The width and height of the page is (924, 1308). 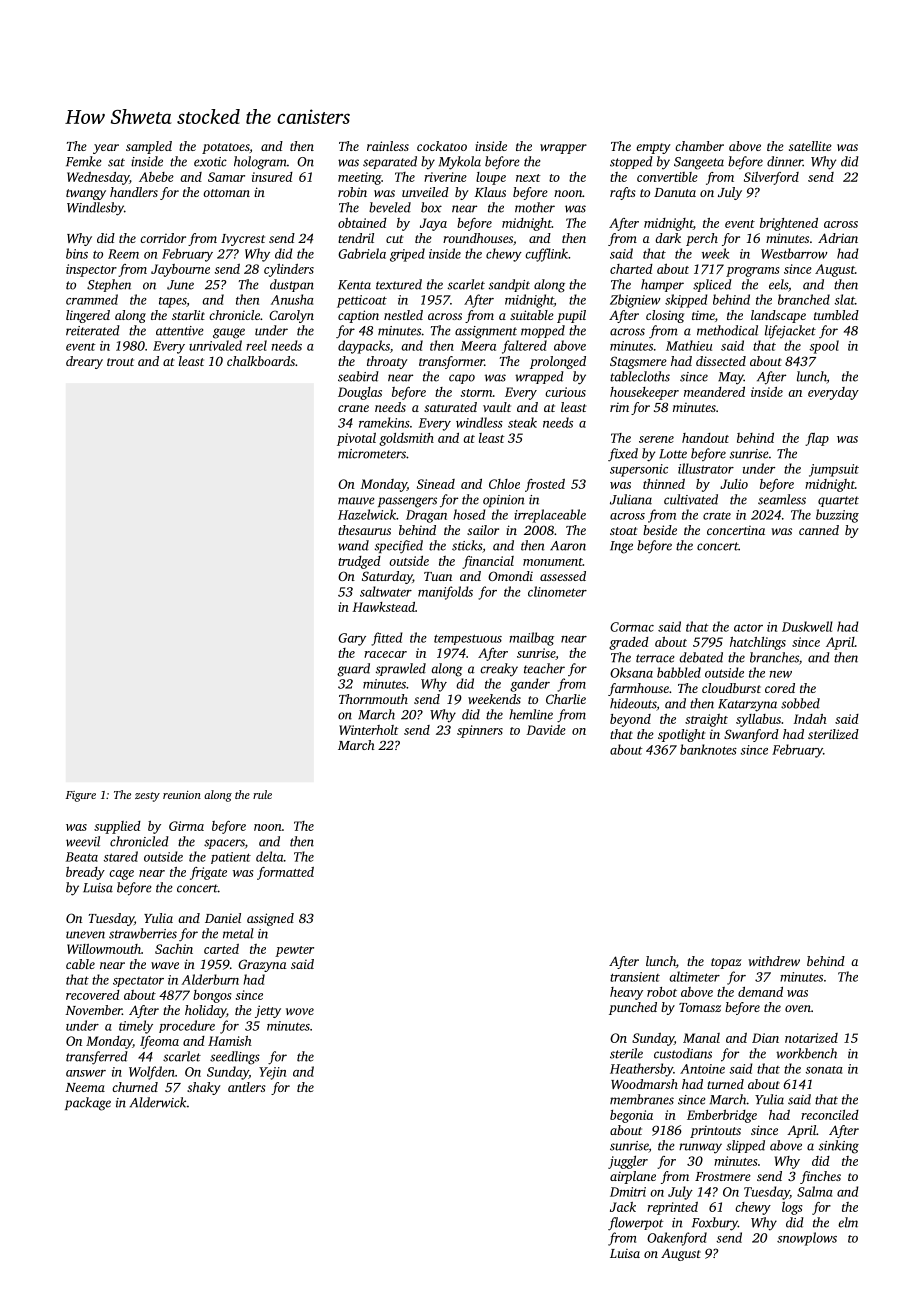 What do you see at coordinates (480, 731) in the page?
I see `spinners` at bounding box center [480, 731].
